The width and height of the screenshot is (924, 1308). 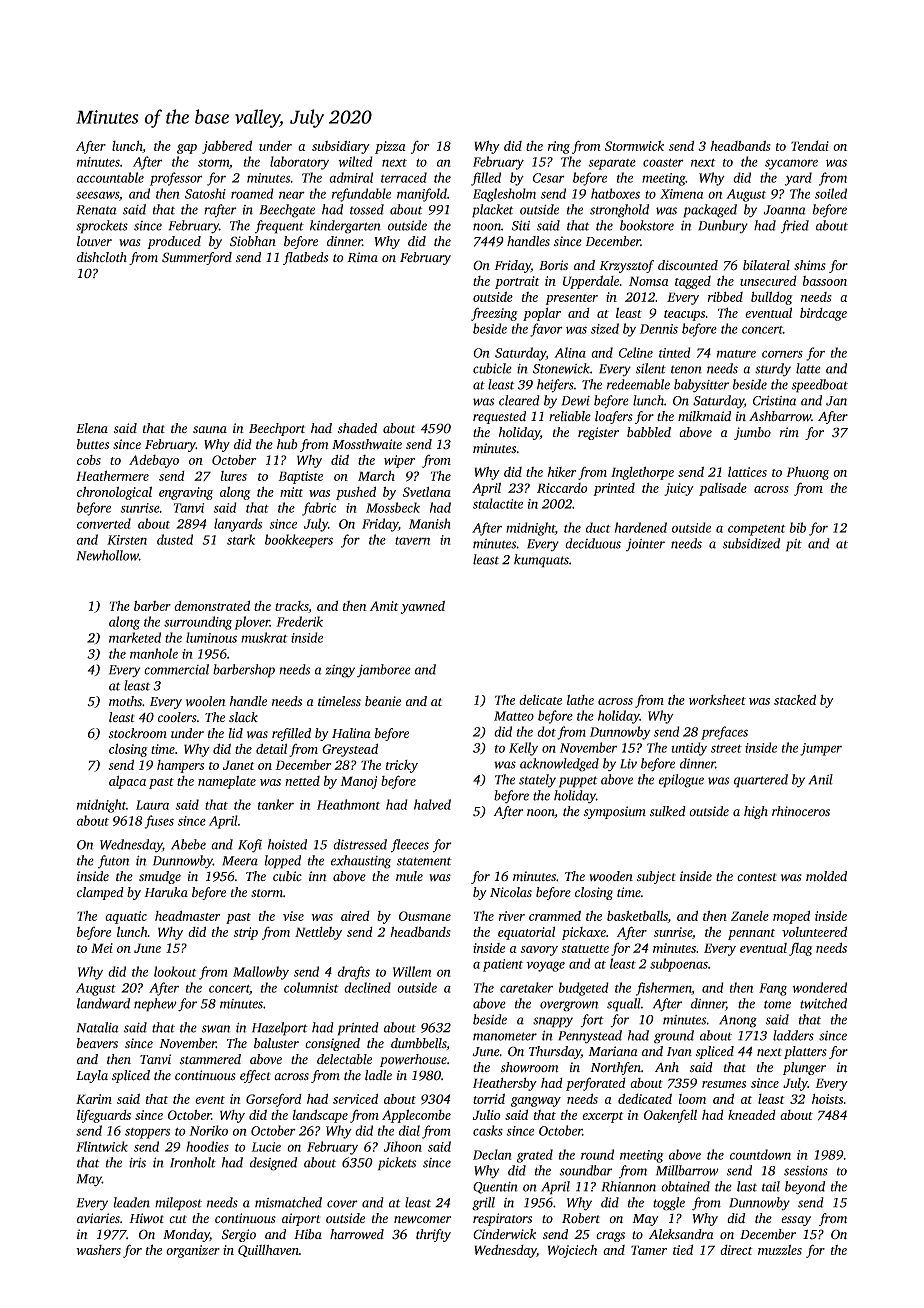 What do you see at coordinates (559, 147) in the screenshot?
I see `ring` at bounding box center [559, 147].
